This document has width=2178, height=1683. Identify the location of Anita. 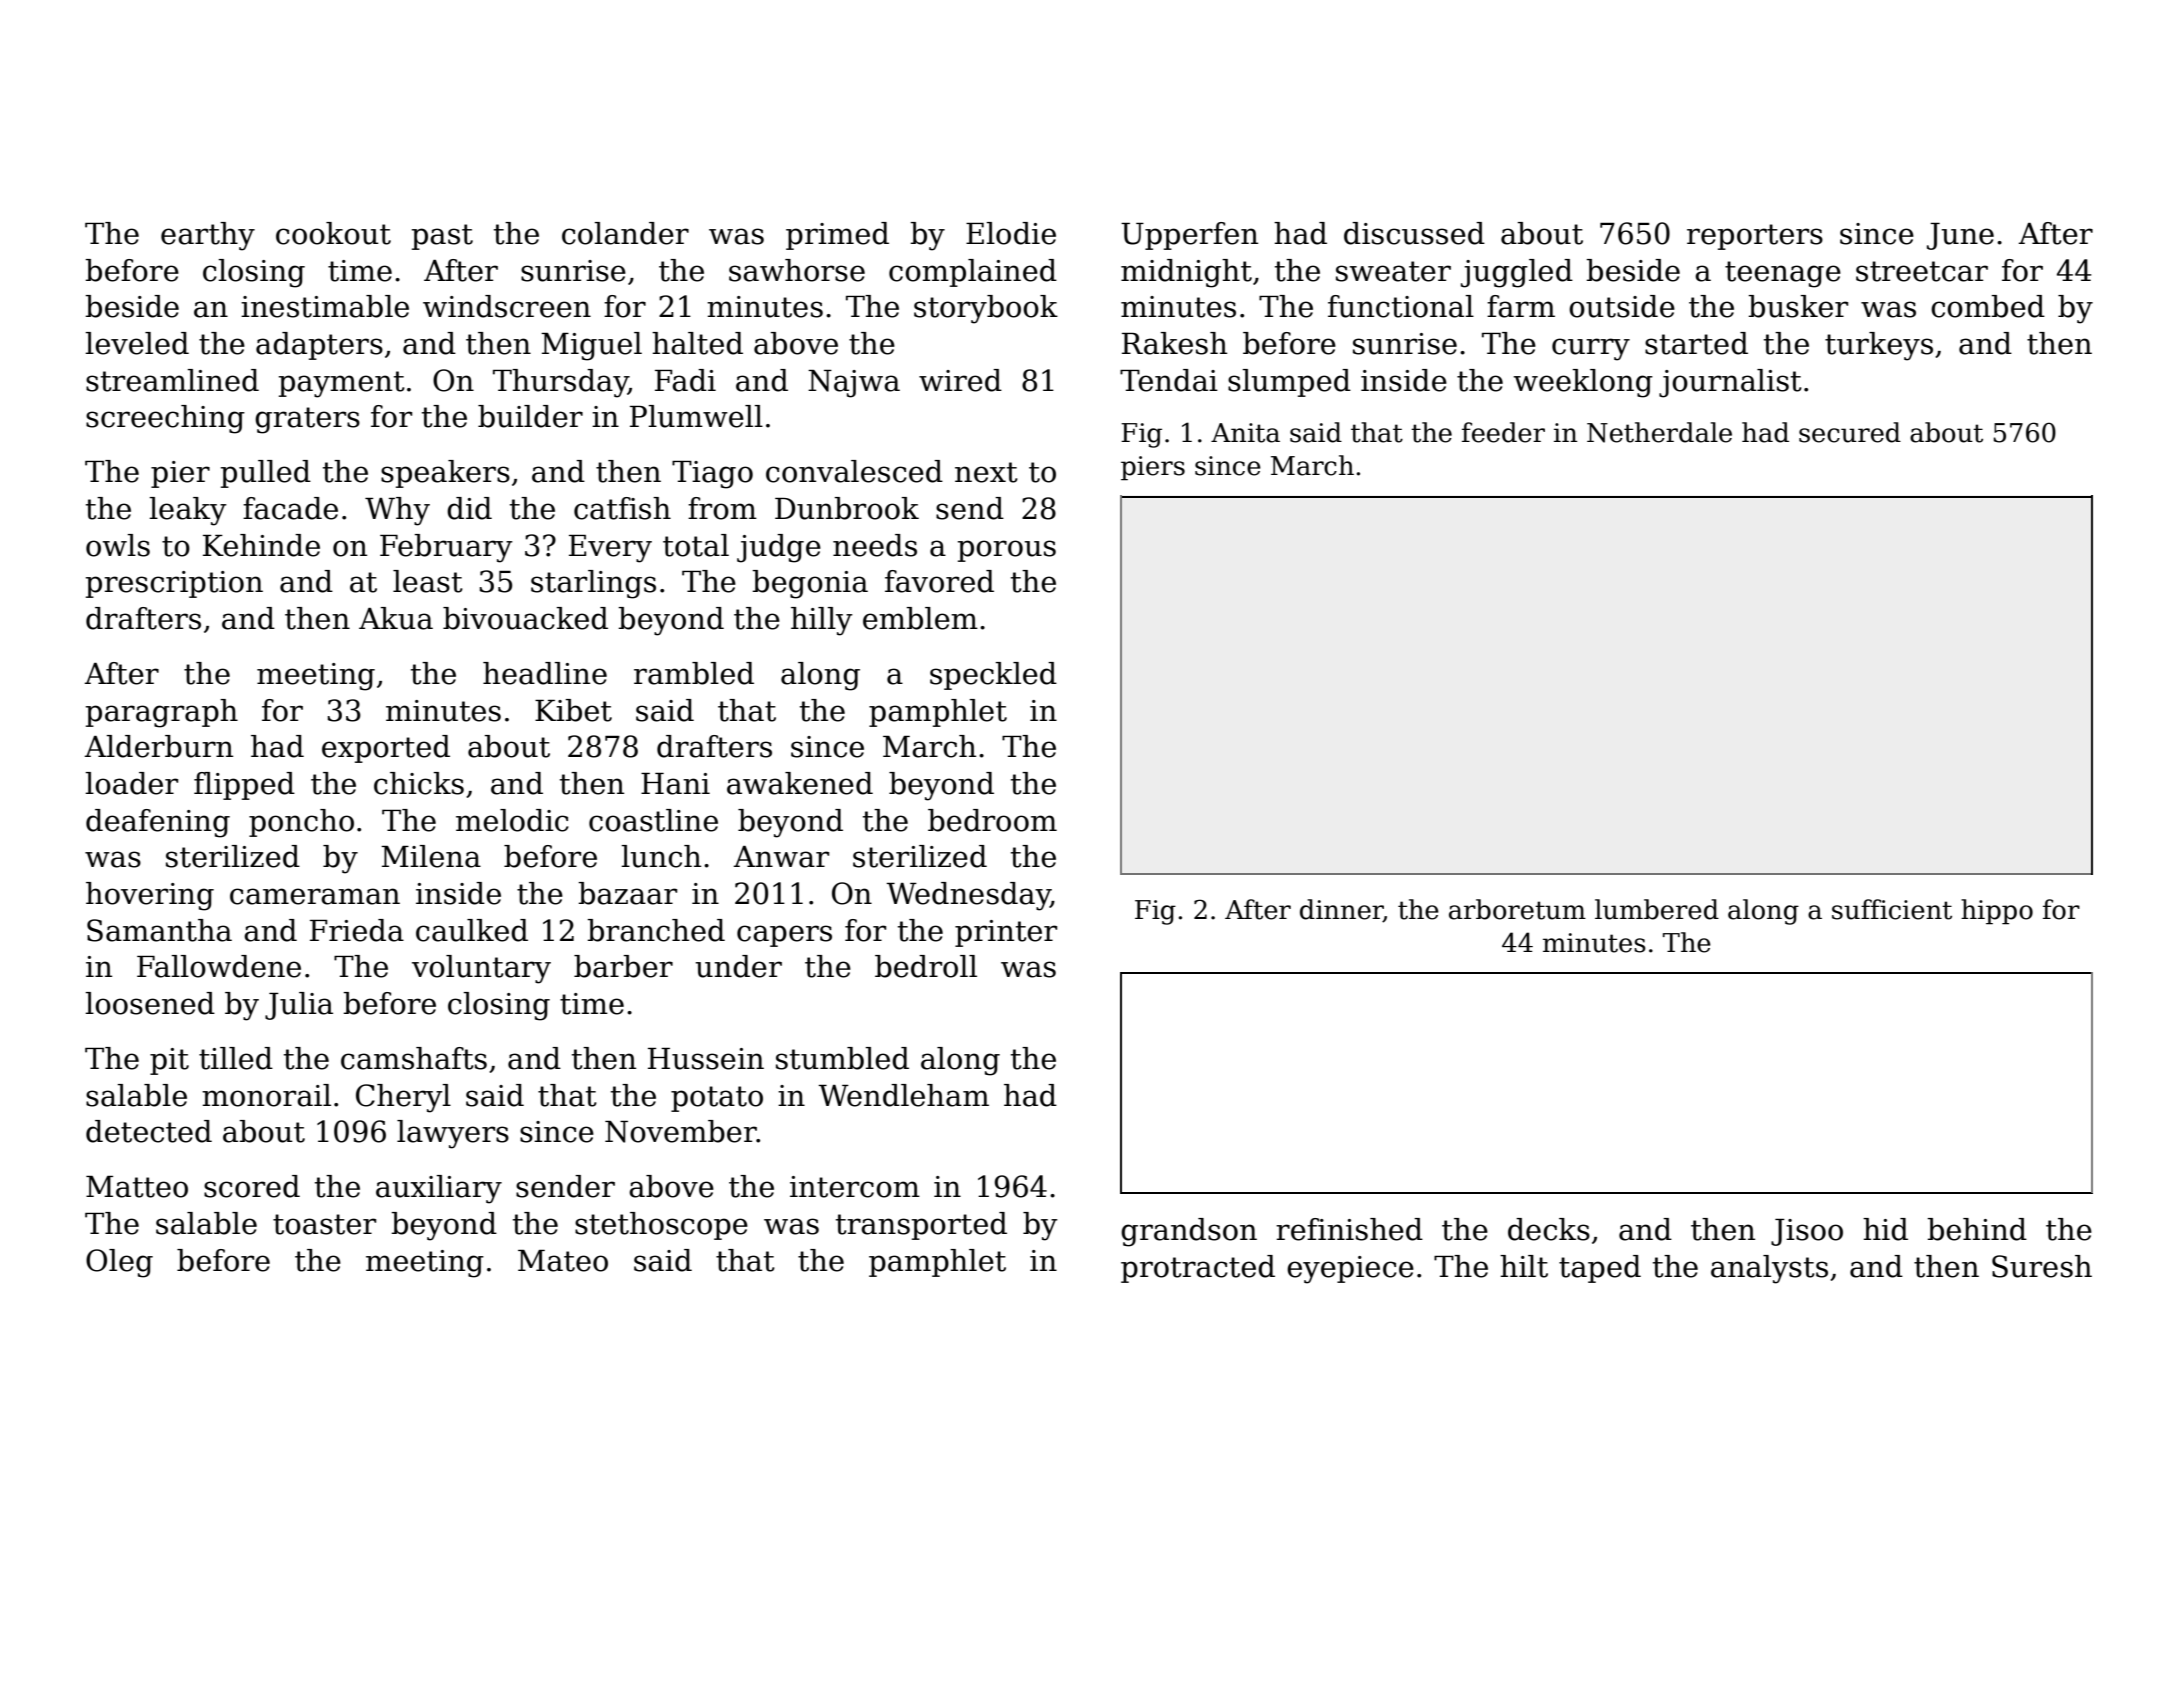
(1245, 433).
